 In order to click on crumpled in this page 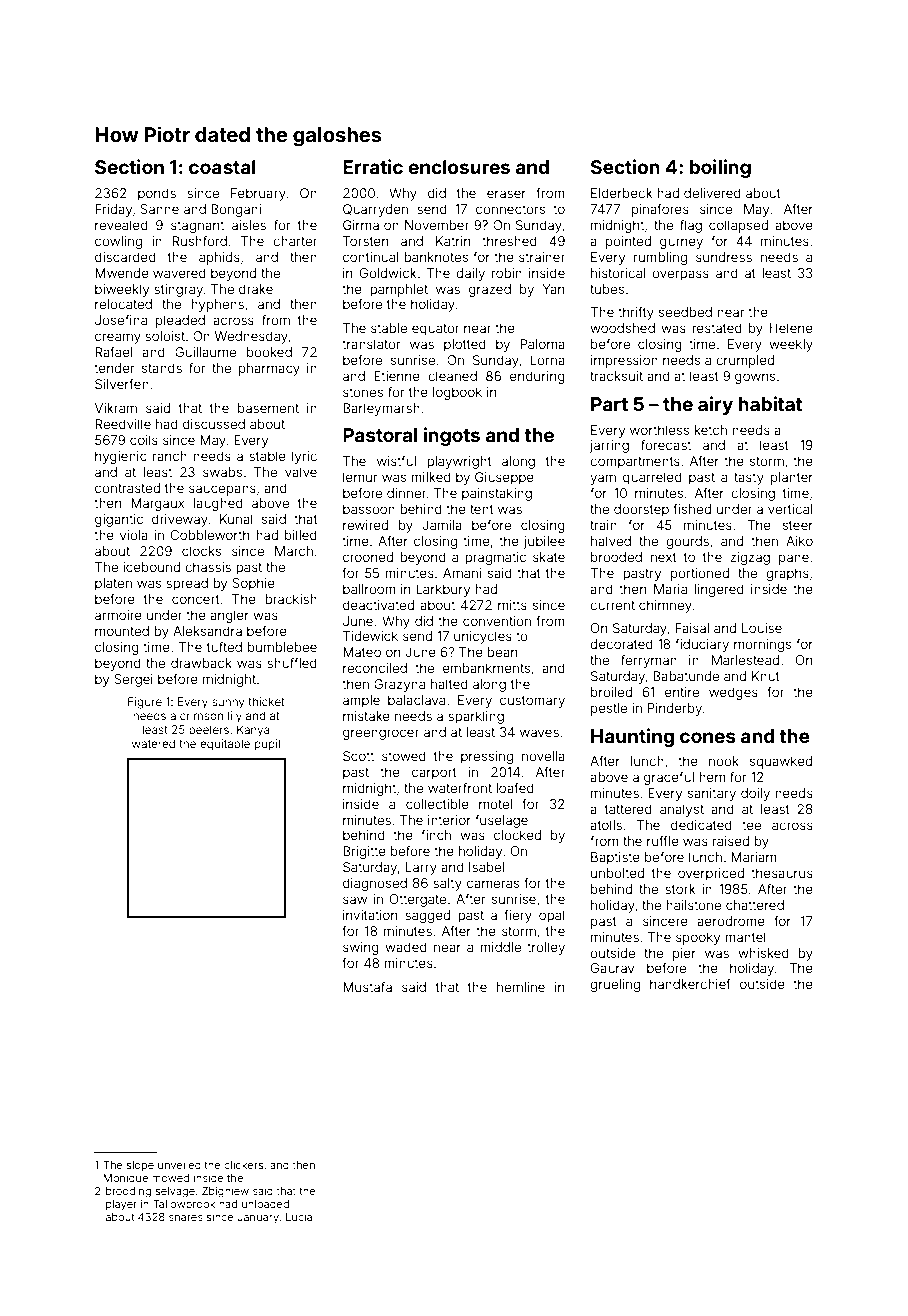, I will do `click(745, 361)`.
